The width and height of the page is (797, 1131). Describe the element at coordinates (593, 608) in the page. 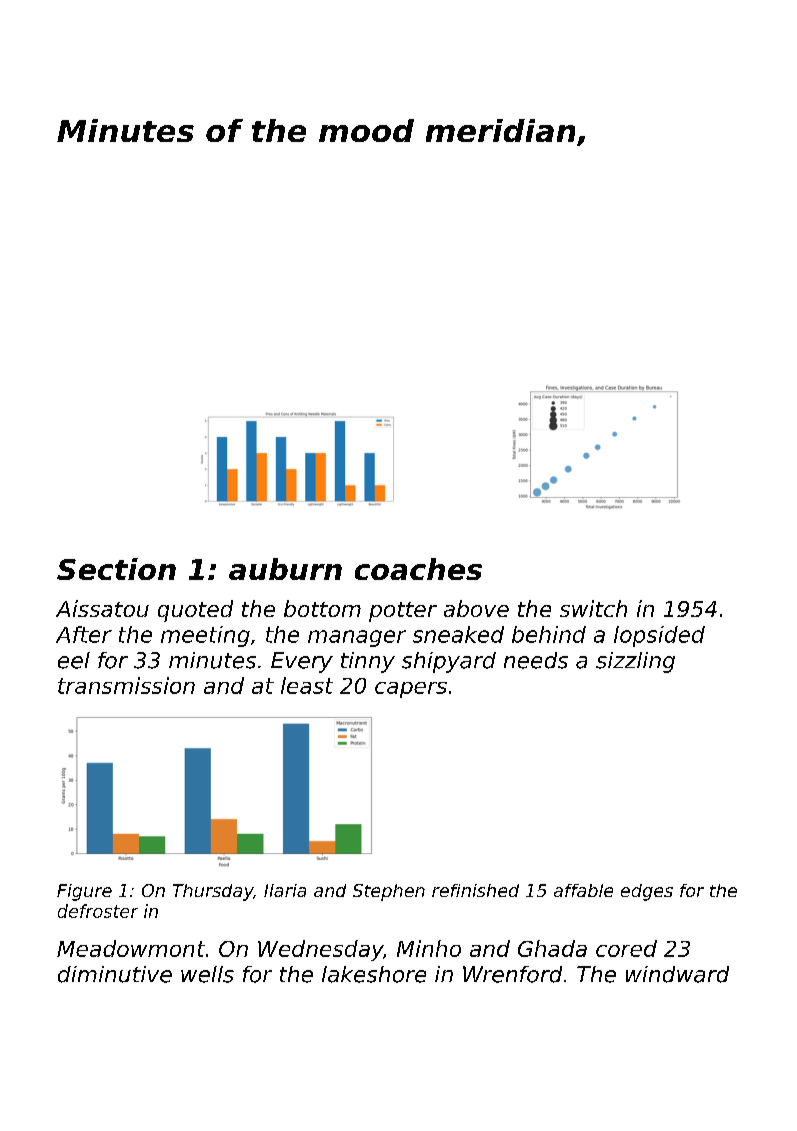

I see `switch` at that location.
